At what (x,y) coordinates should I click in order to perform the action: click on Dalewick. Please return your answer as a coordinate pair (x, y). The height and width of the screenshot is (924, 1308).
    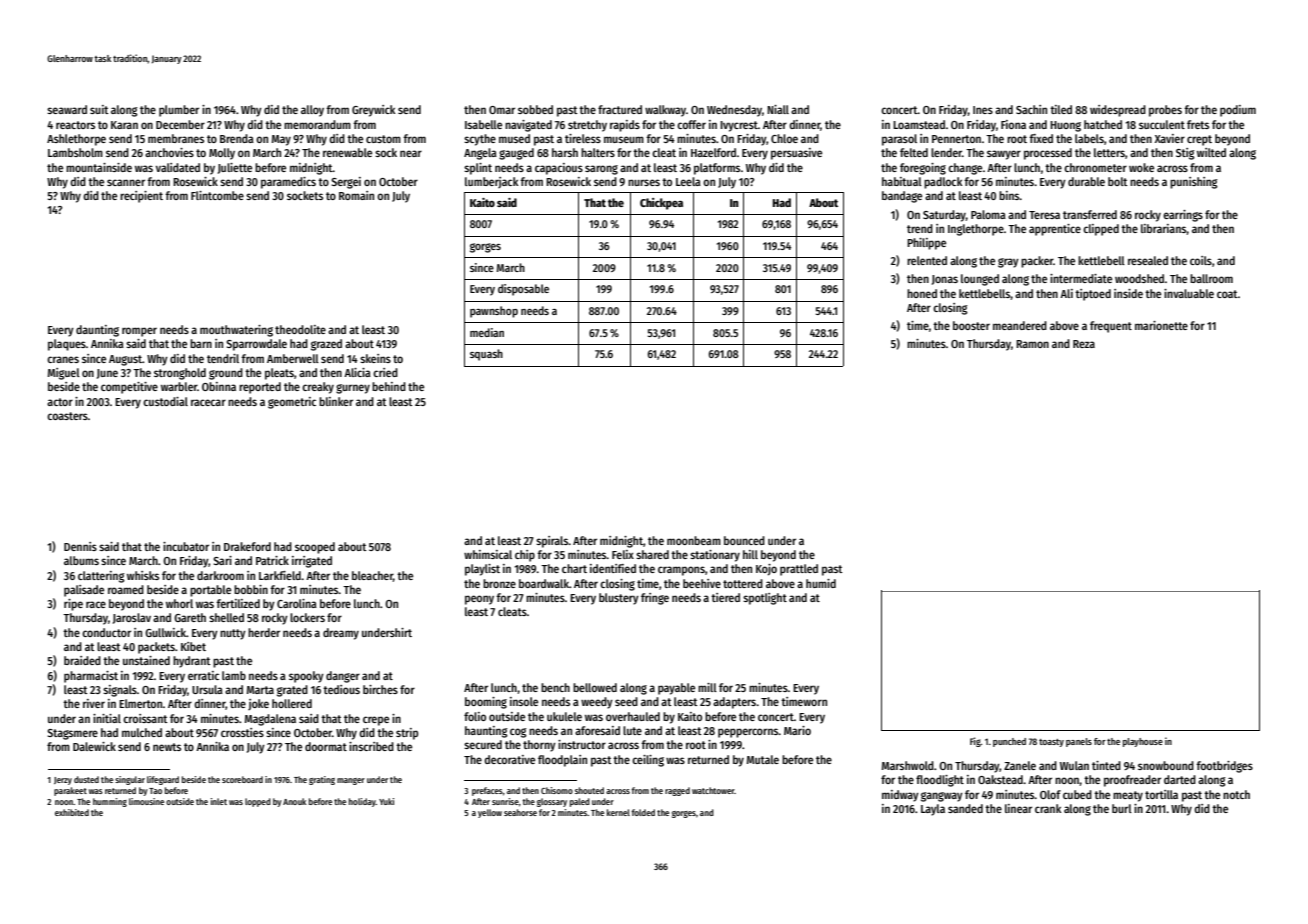
    Looking at the image, I should click on (94, 746).
